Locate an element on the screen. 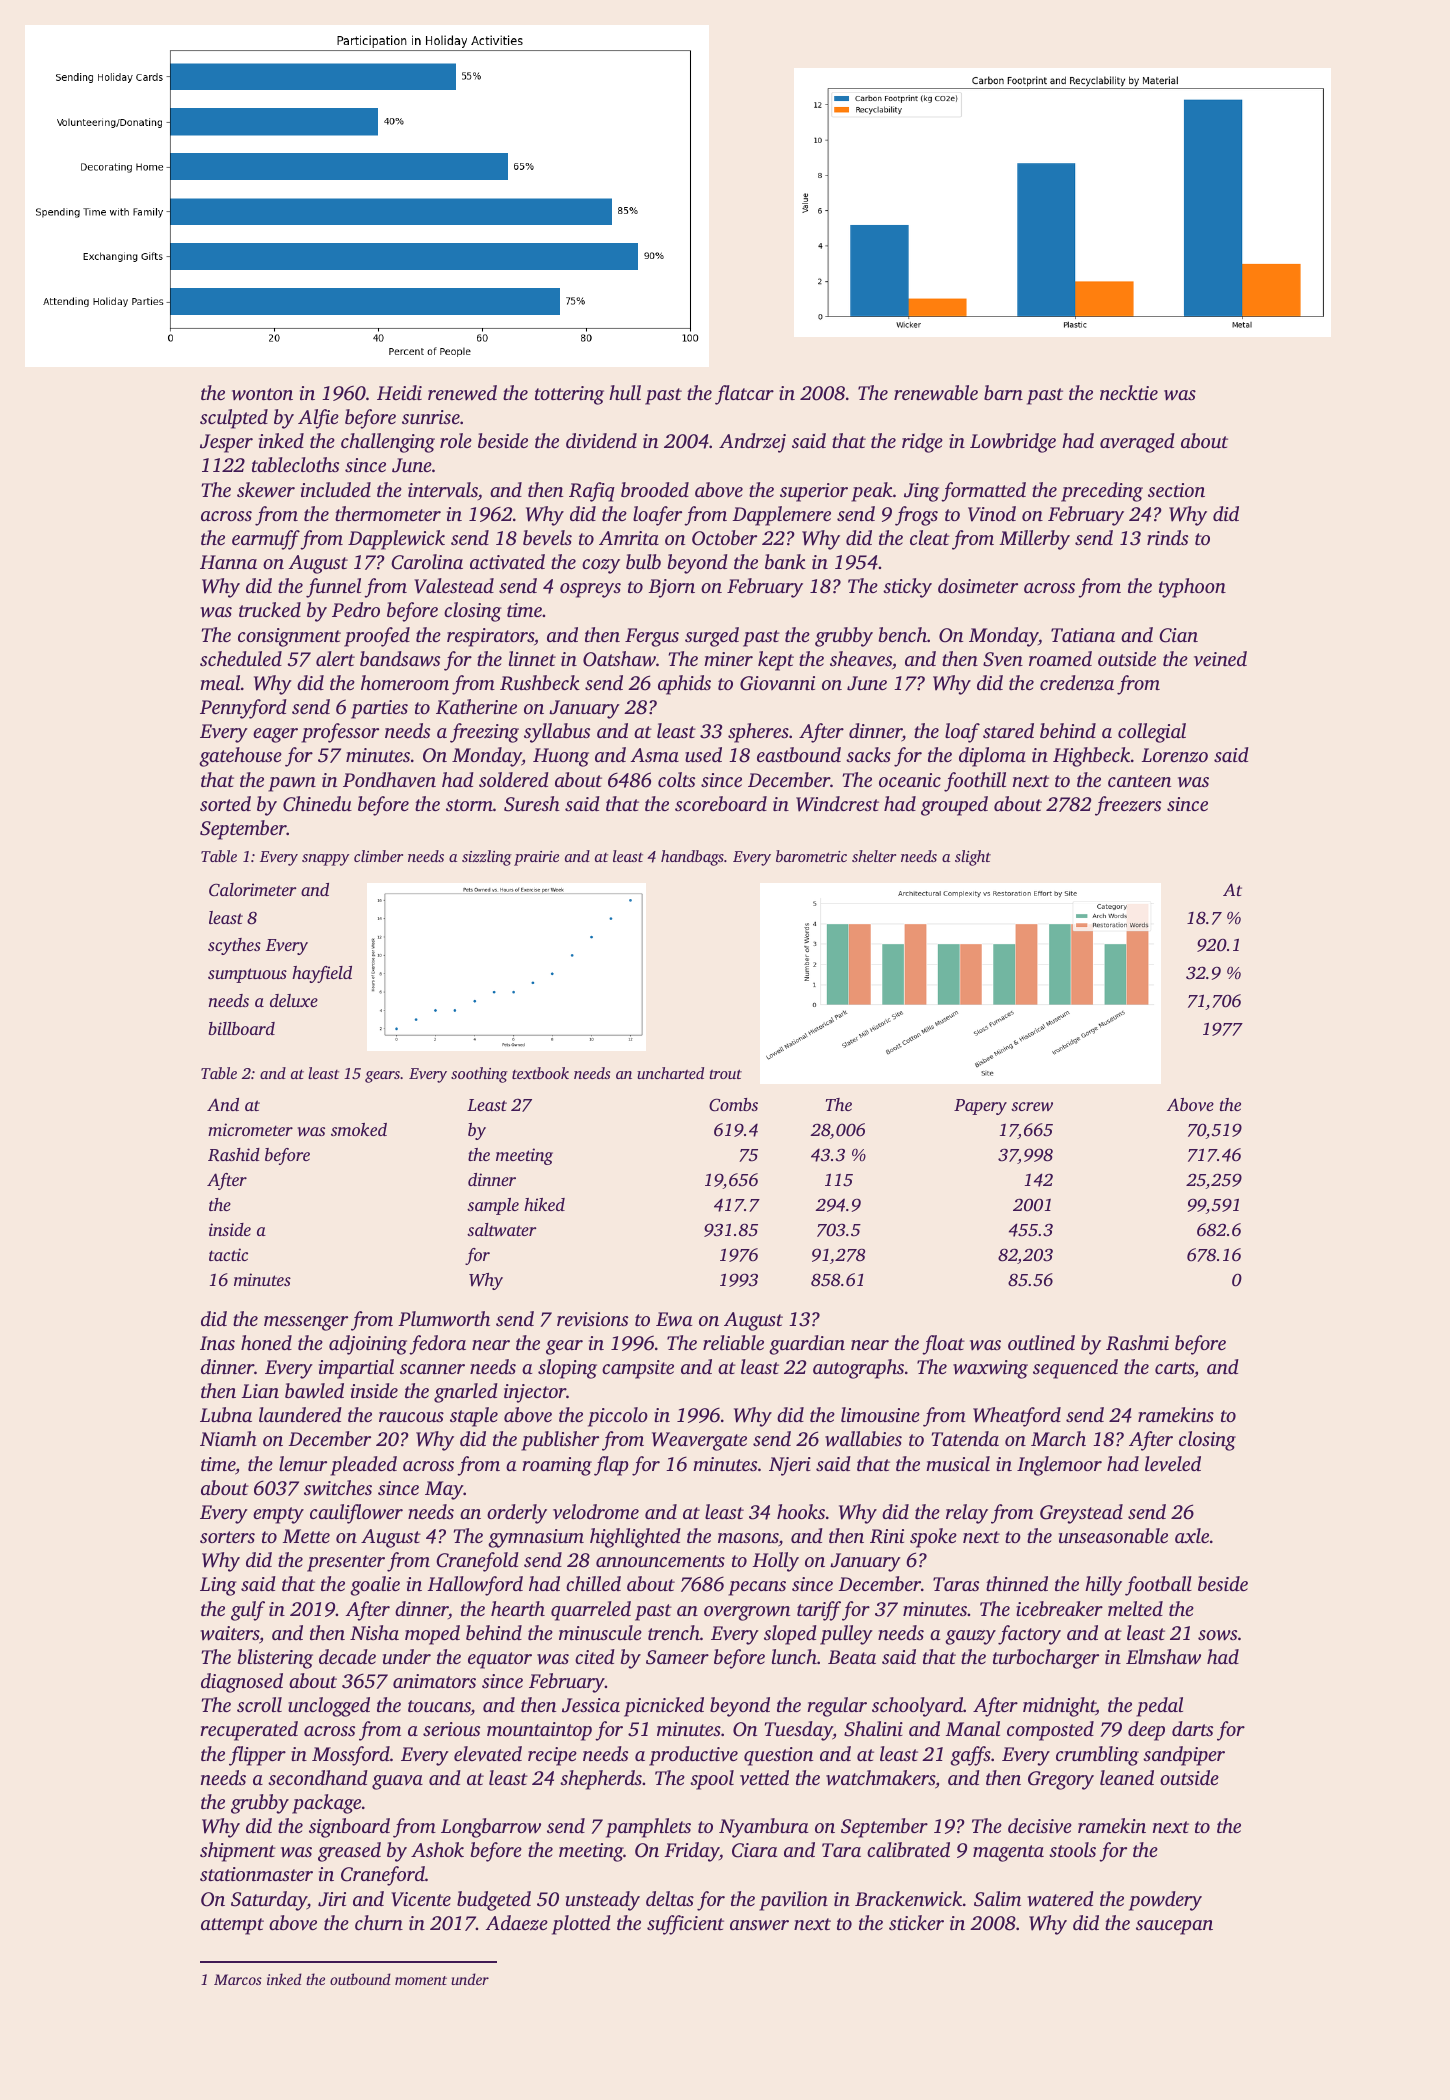 The image size is (1450, 2100). tottering is located at coordinates (569, 395).
